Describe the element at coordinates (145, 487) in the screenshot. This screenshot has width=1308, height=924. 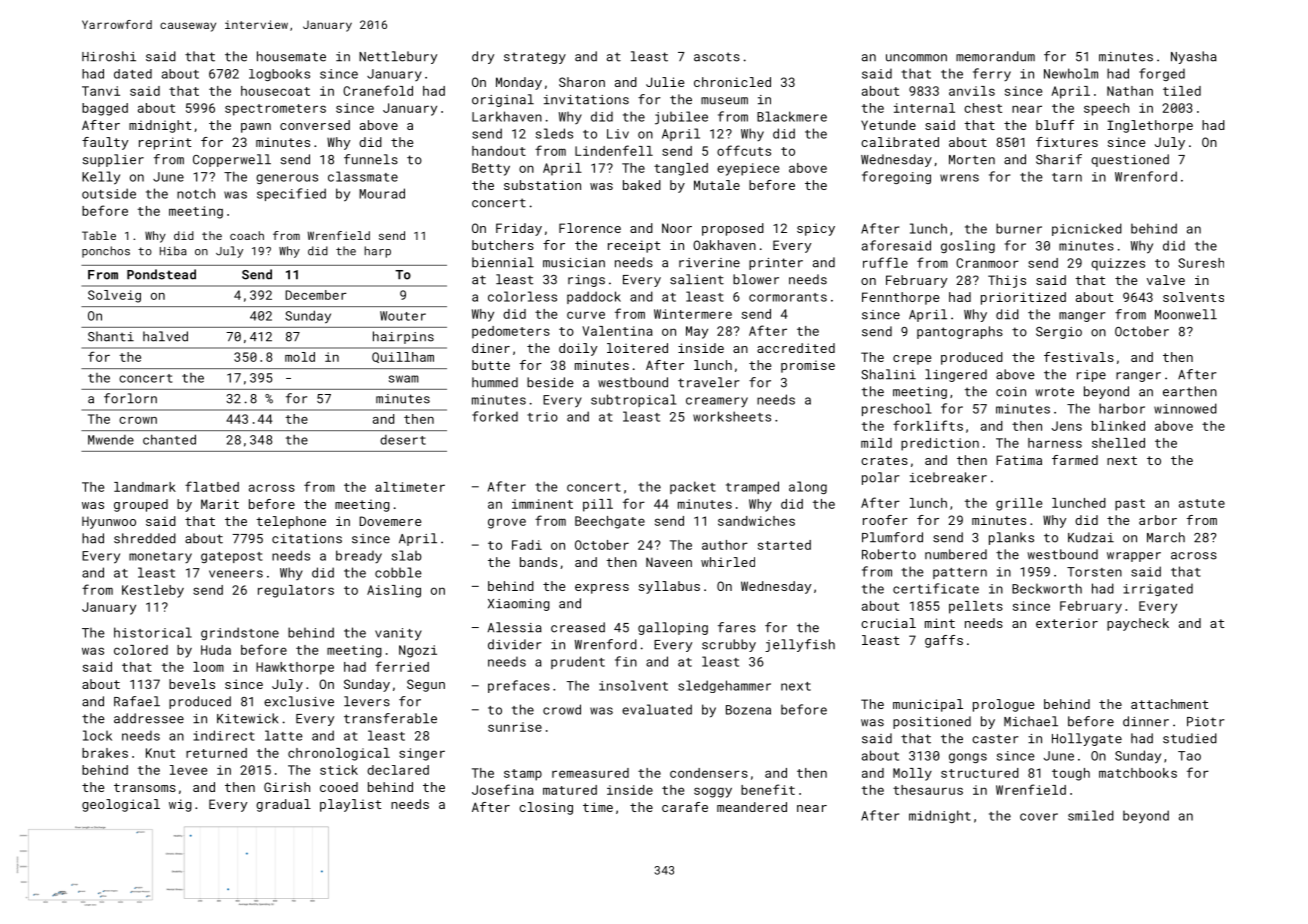
I see `landmark` at that location.
